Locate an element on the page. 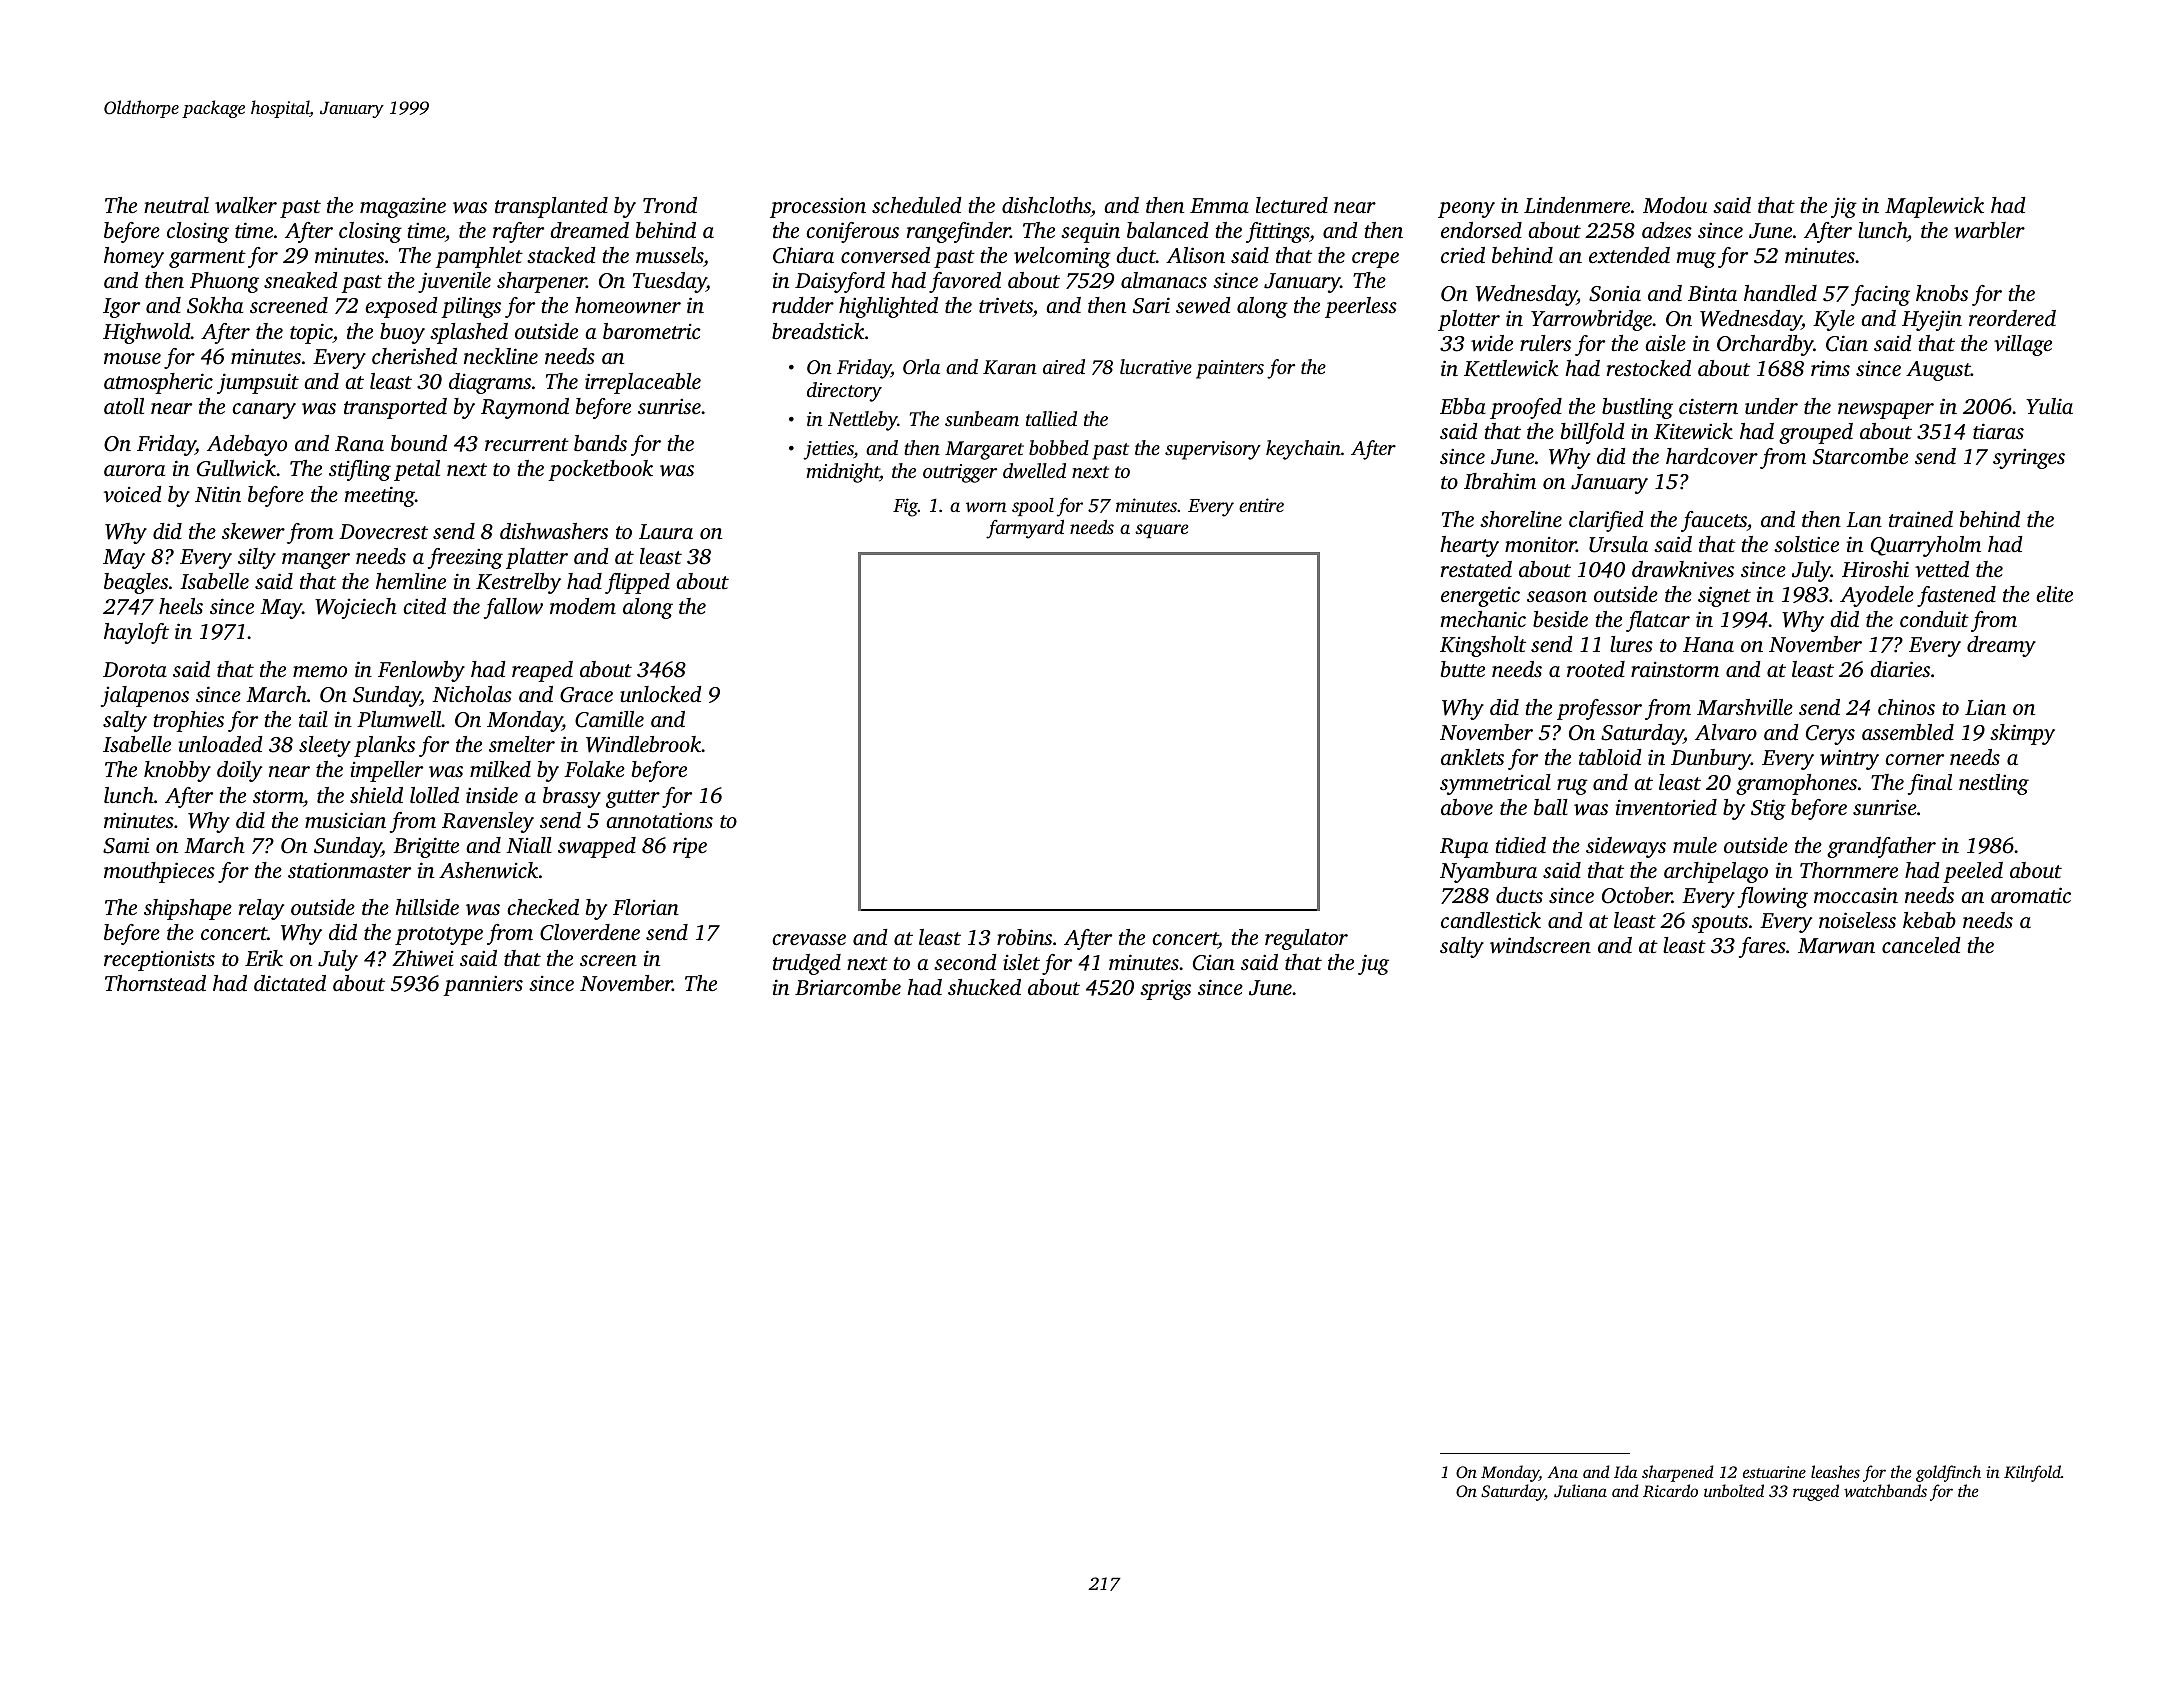  skimpy is located at coordinates (2022, 734).
